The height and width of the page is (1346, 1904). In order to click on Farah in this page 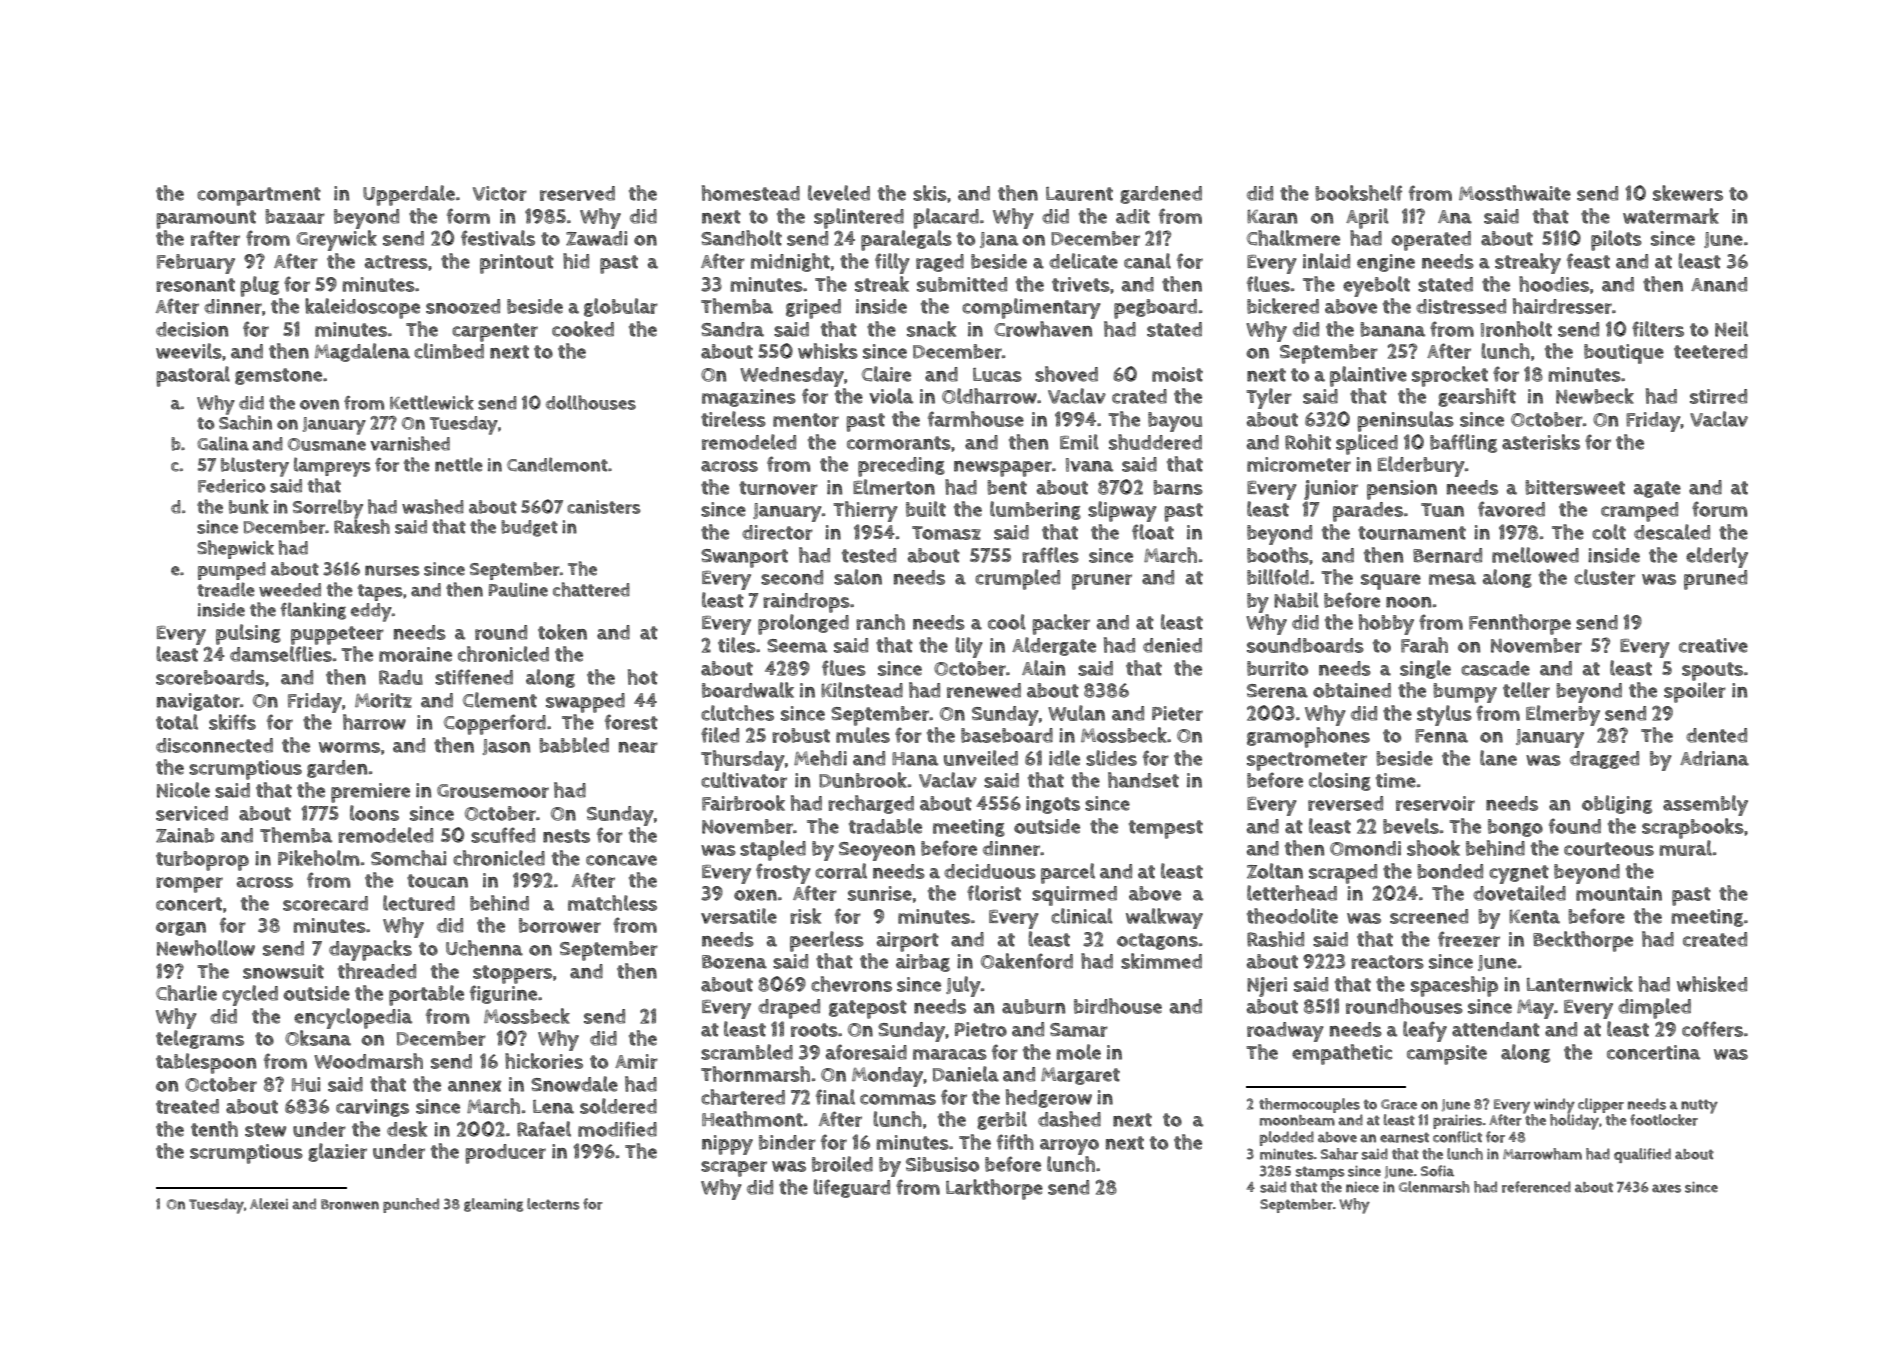, I will do `click(1424, 645)`.
